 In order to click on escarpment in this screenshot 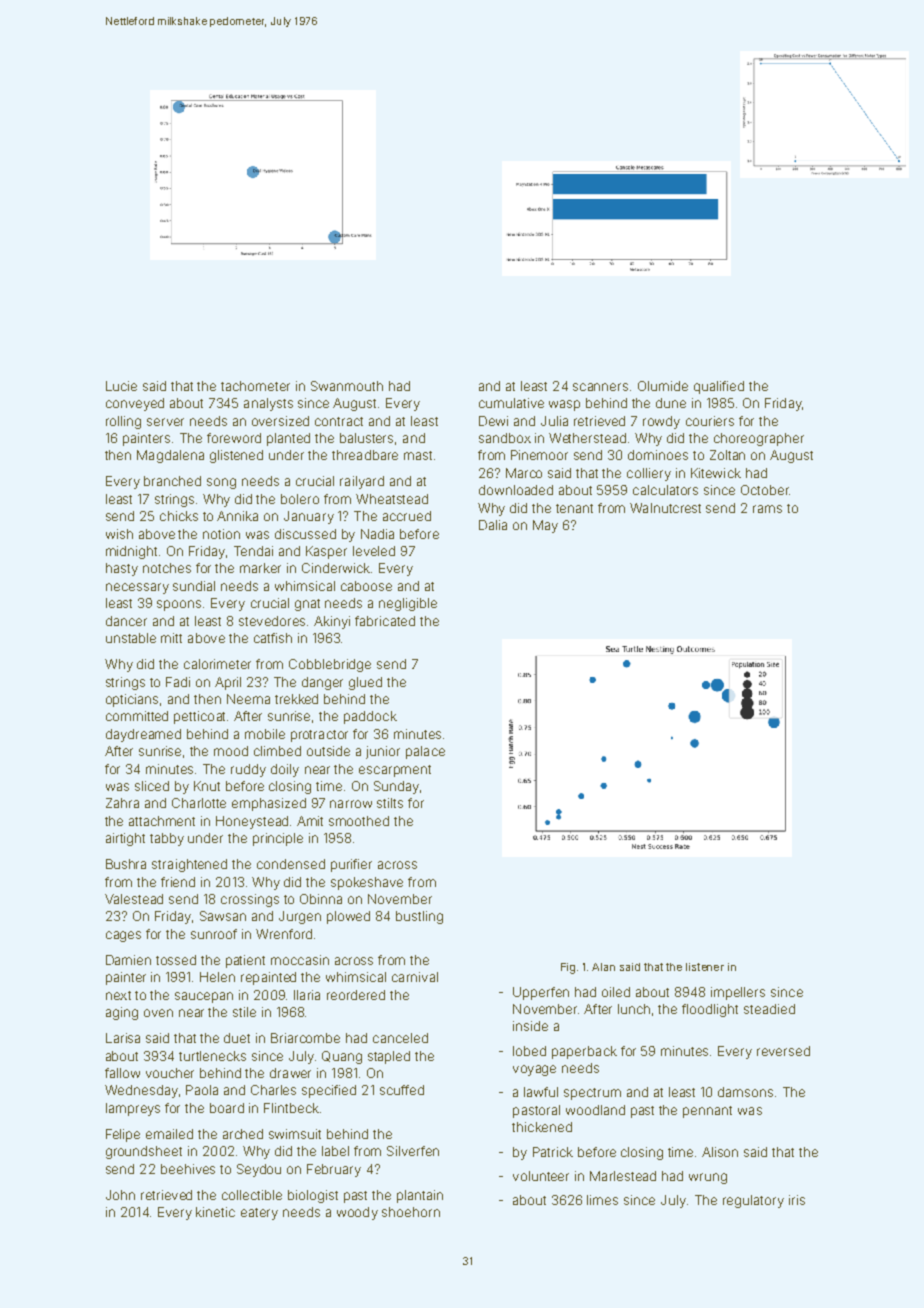, I will do `click(395, 771)`.
